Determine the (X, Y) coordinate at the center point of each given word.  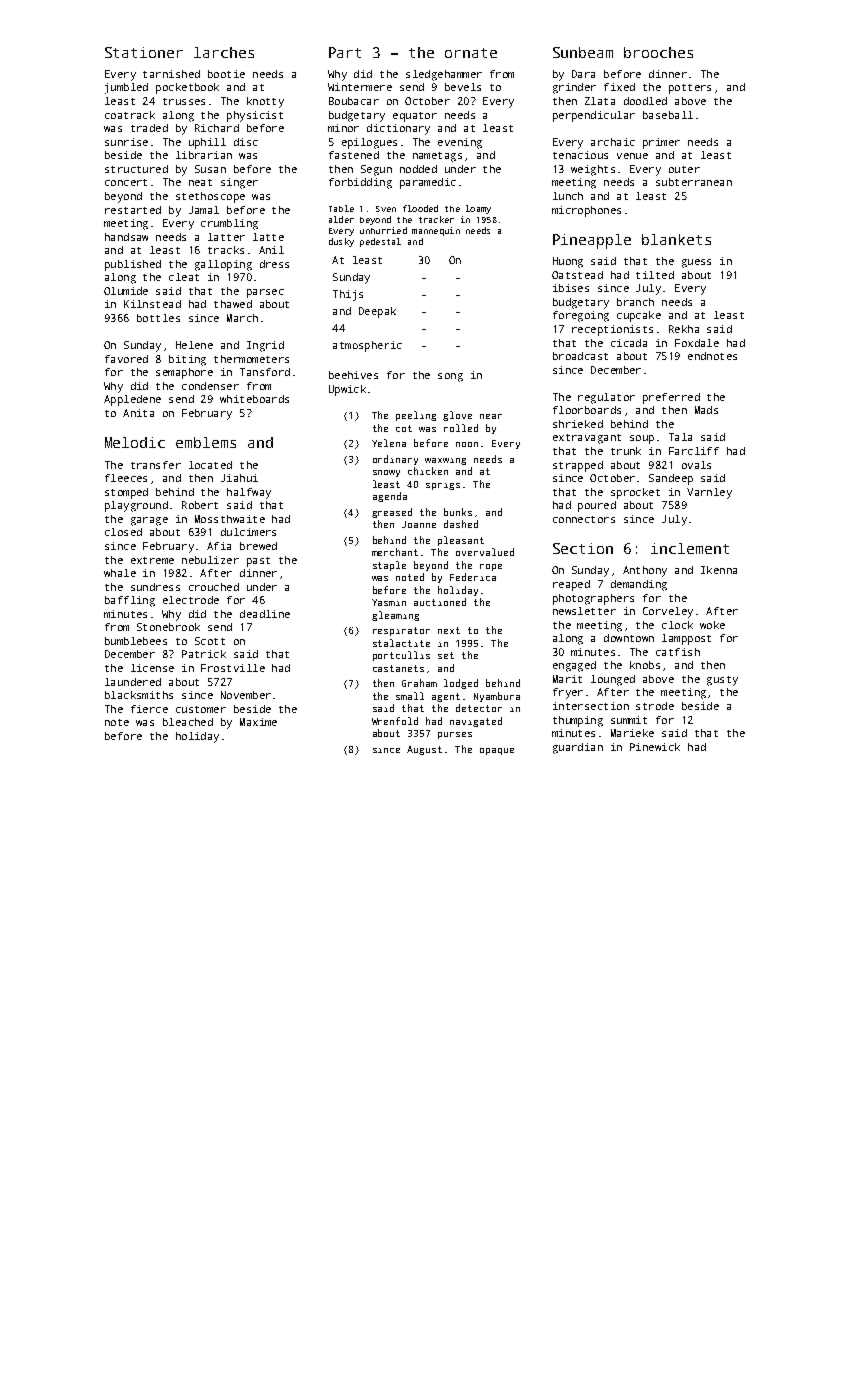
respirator (401, 631)
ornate (471, 53)
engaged (574, 666)
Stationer (144, 52)
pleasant (461, 541)
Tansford (265, 372)
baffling (130, 601)
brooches (658, 52)
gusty (722, 681)
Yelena (389, 443)
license (152, 668)
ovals (696, 465)
